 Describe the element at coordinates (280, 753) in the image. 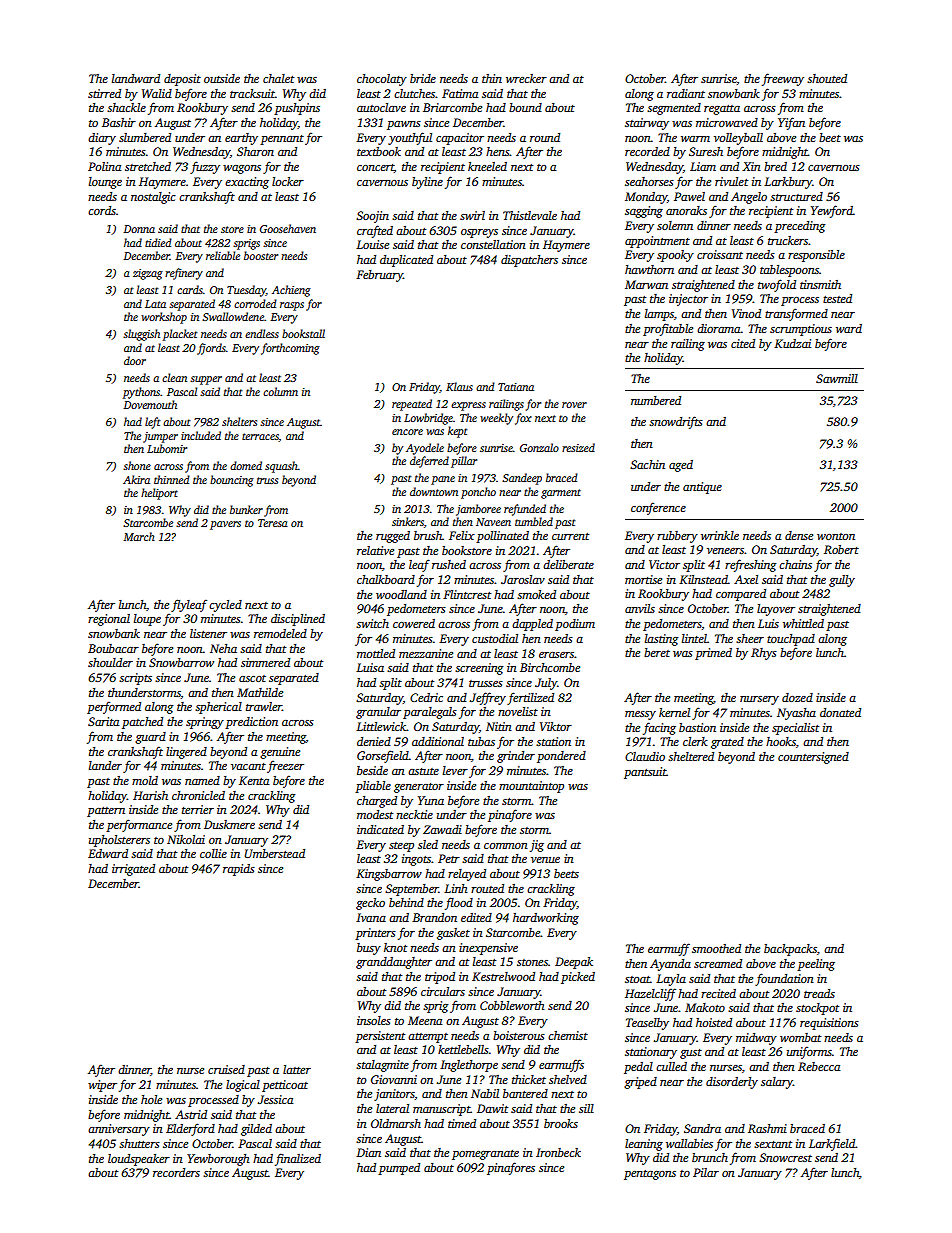

I see `genuine` at that location.
